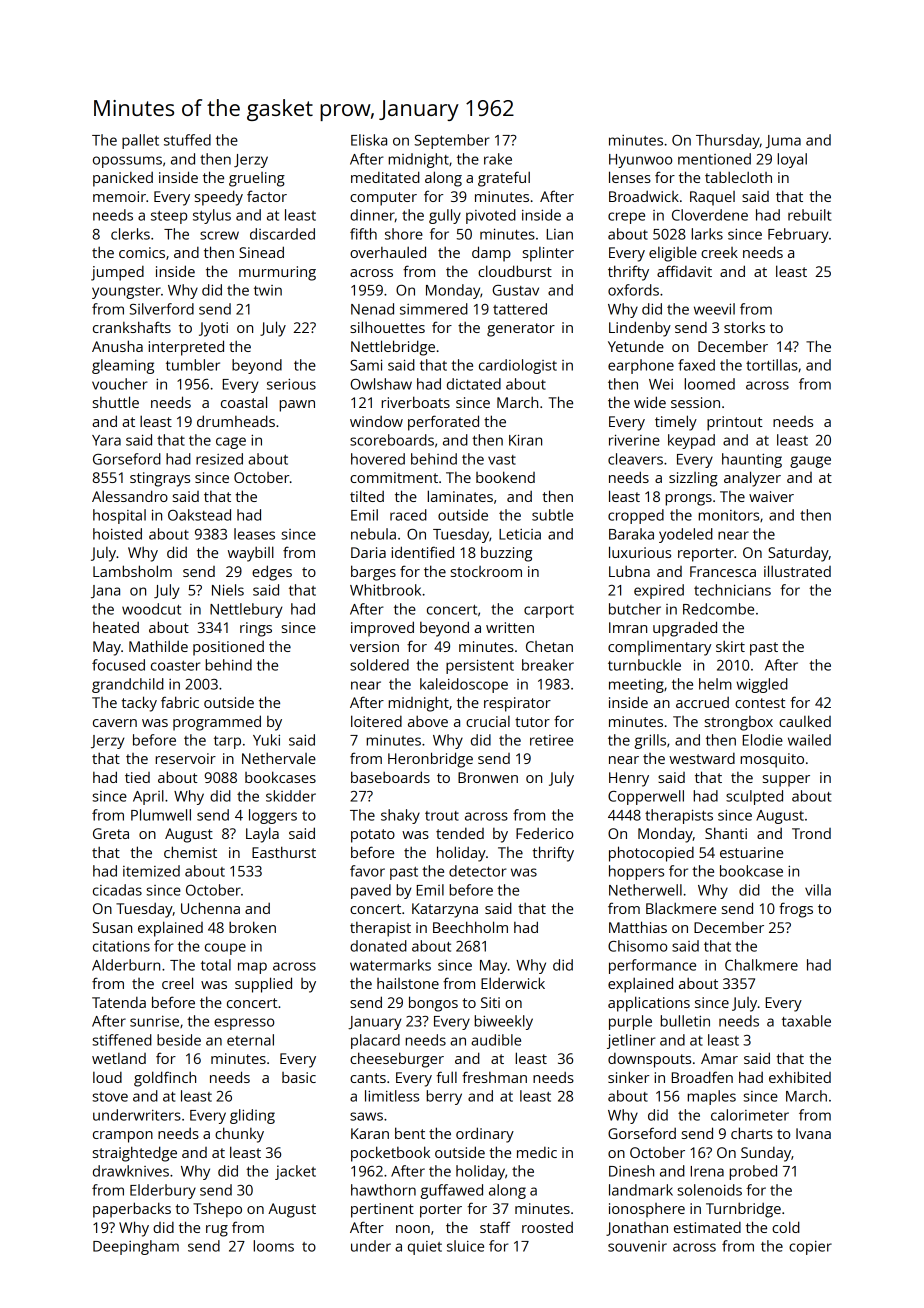  I want to click on chunky, so click(239, 1135).
